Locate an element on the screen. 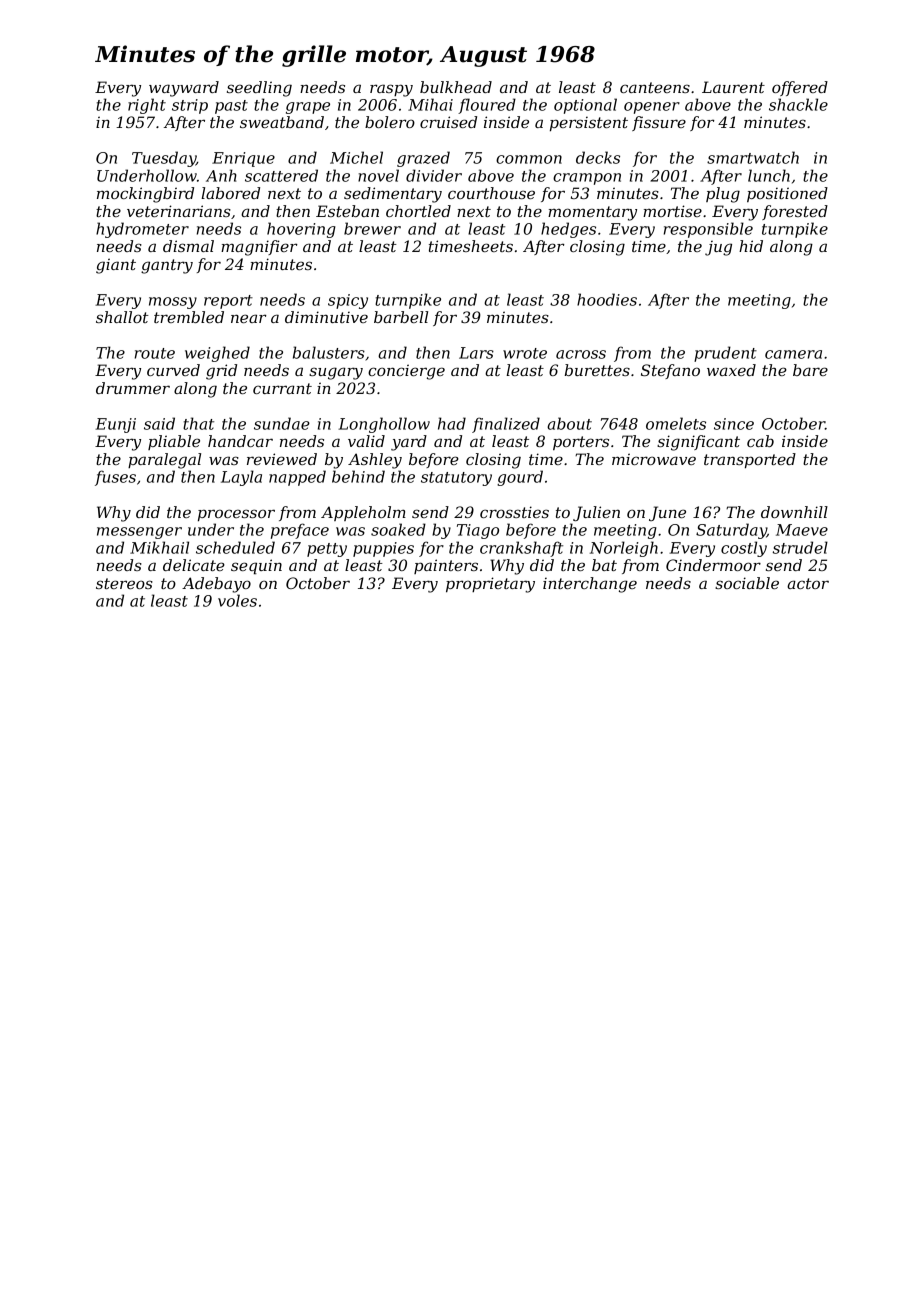 The image size is (924, 1308). finalized is located at coordinates (506, 425).
